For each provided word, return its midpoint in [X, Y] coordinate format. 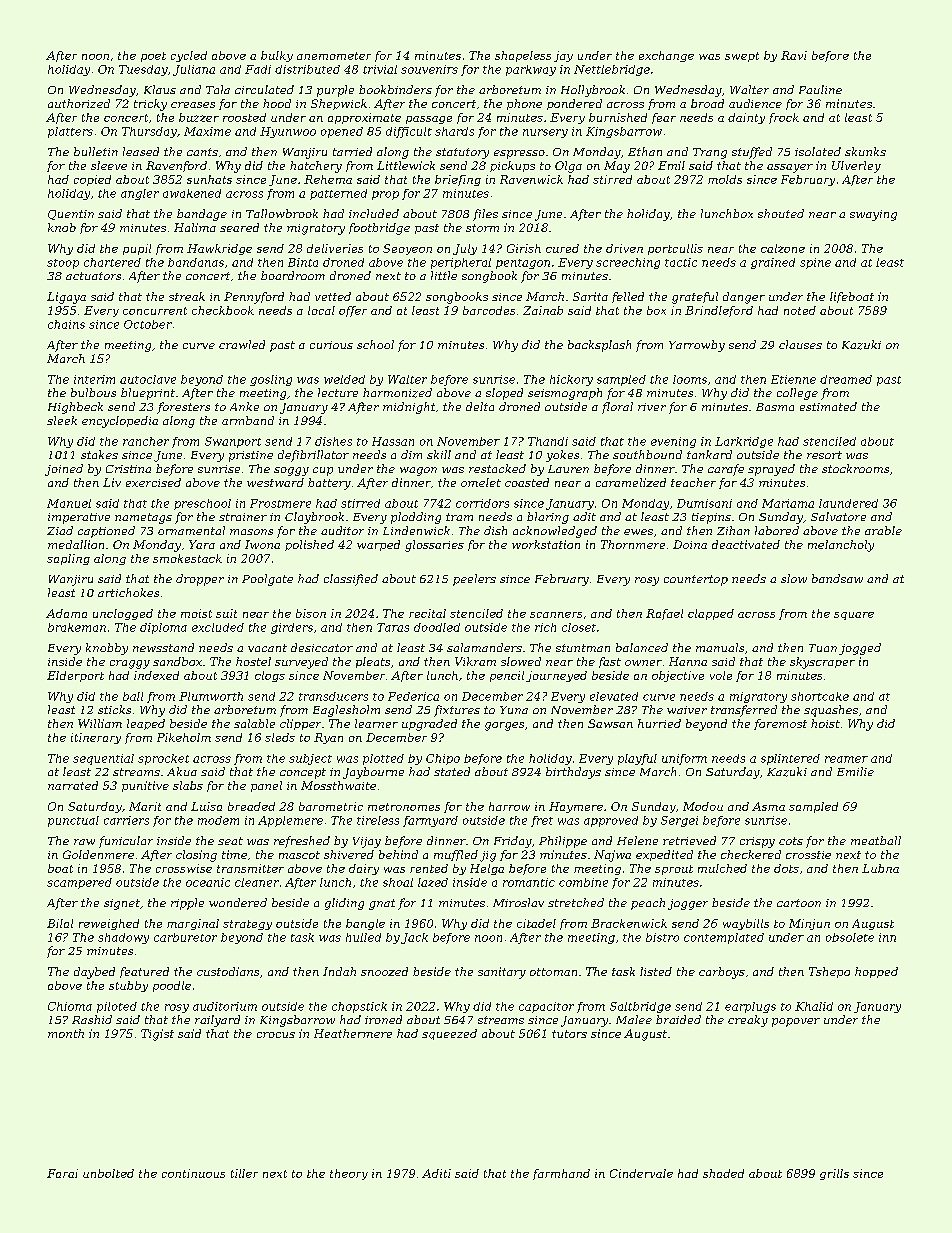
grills [834, 1174]
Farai [62, 1173]
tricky [150, 105]
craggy [130, 664]
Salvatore [838, 516]
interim [94, 379]
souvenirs [429, 69]
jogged [860, 649]
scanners [556, 615]
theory [349, 1174]
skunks [865, 151]
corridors [482, 503]
